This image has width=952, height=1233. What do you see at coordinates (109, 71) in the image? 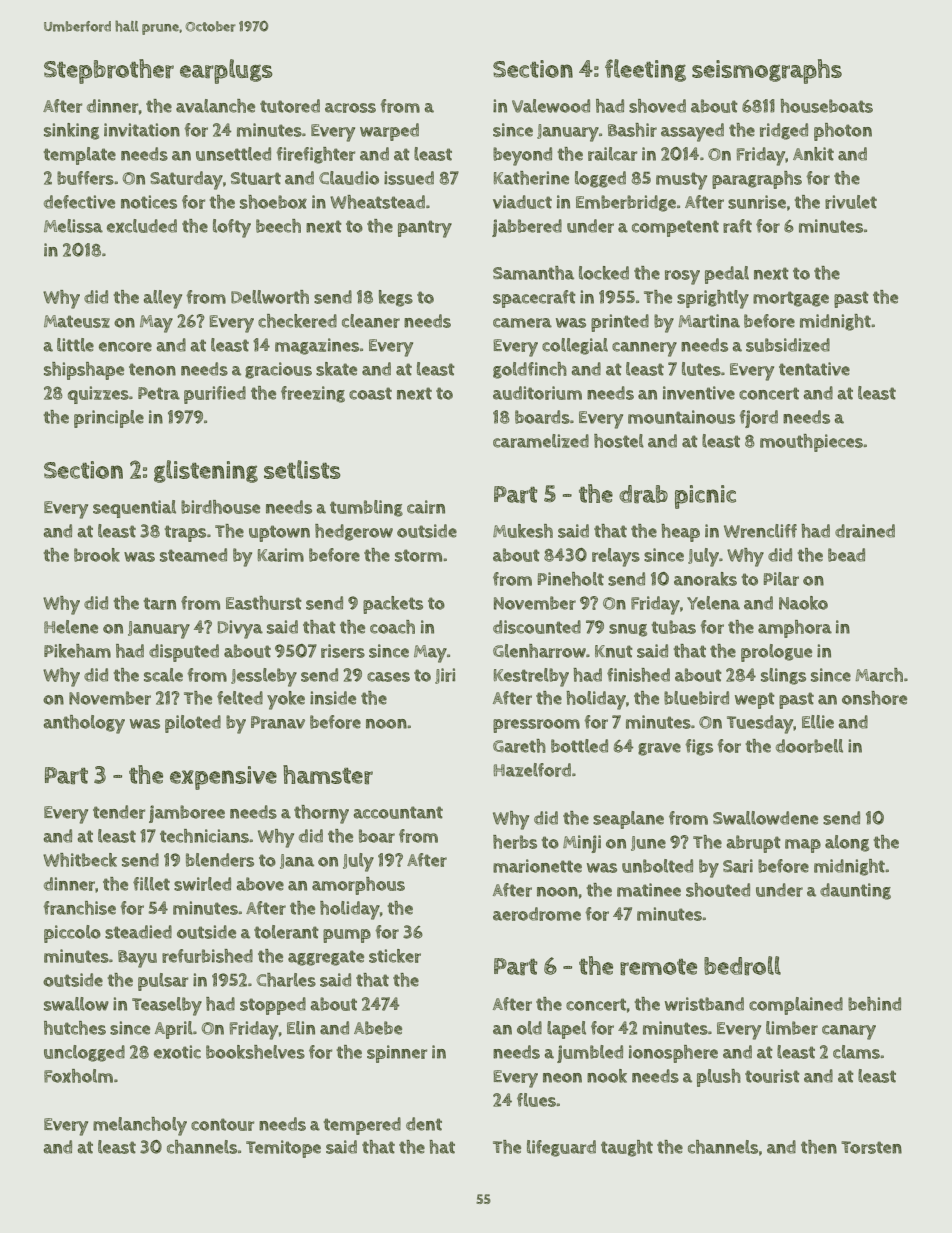
I see `Stepbrother` at bounding box center [109, 71].
